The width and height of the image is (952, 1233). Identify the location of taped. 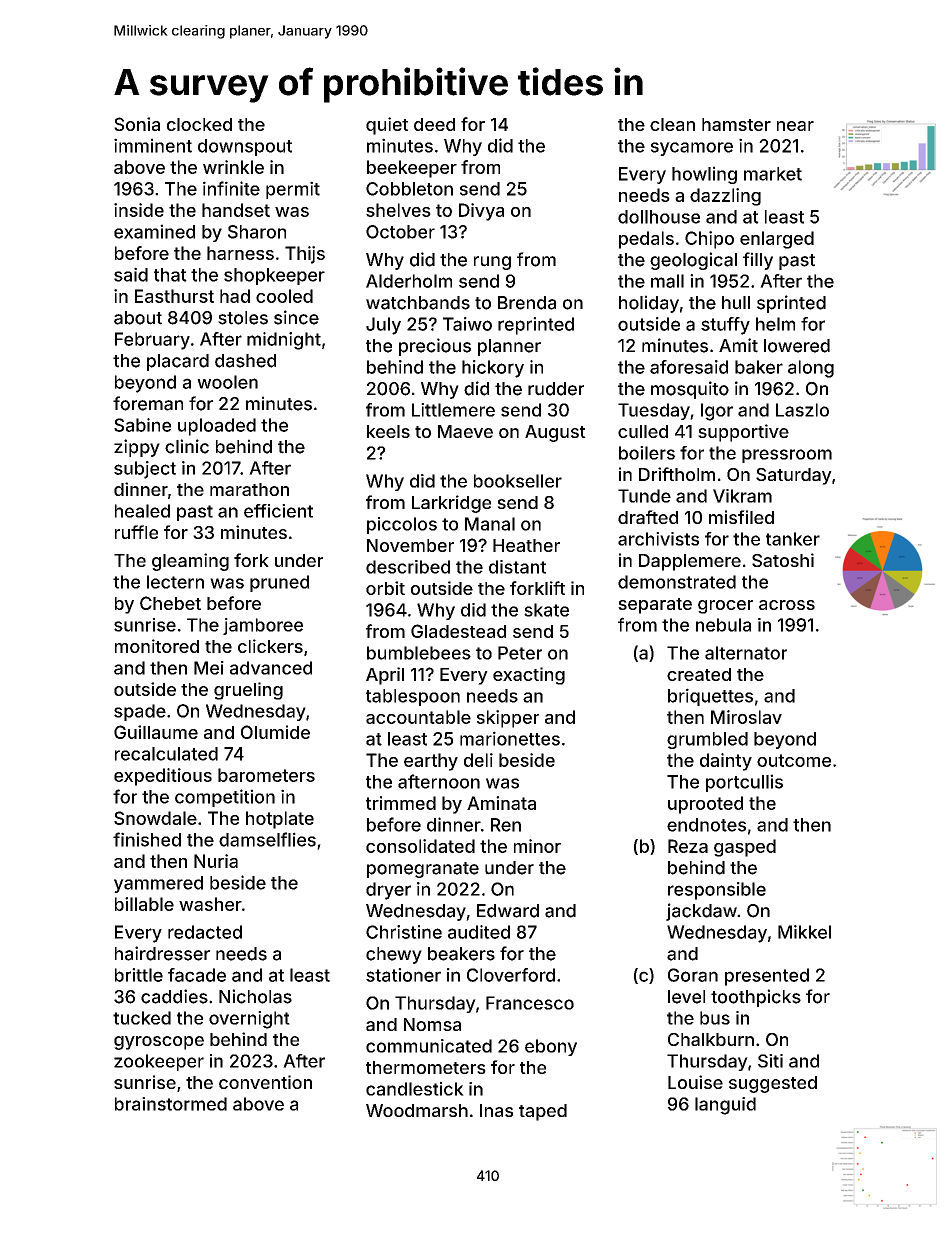
(543, 1112).
